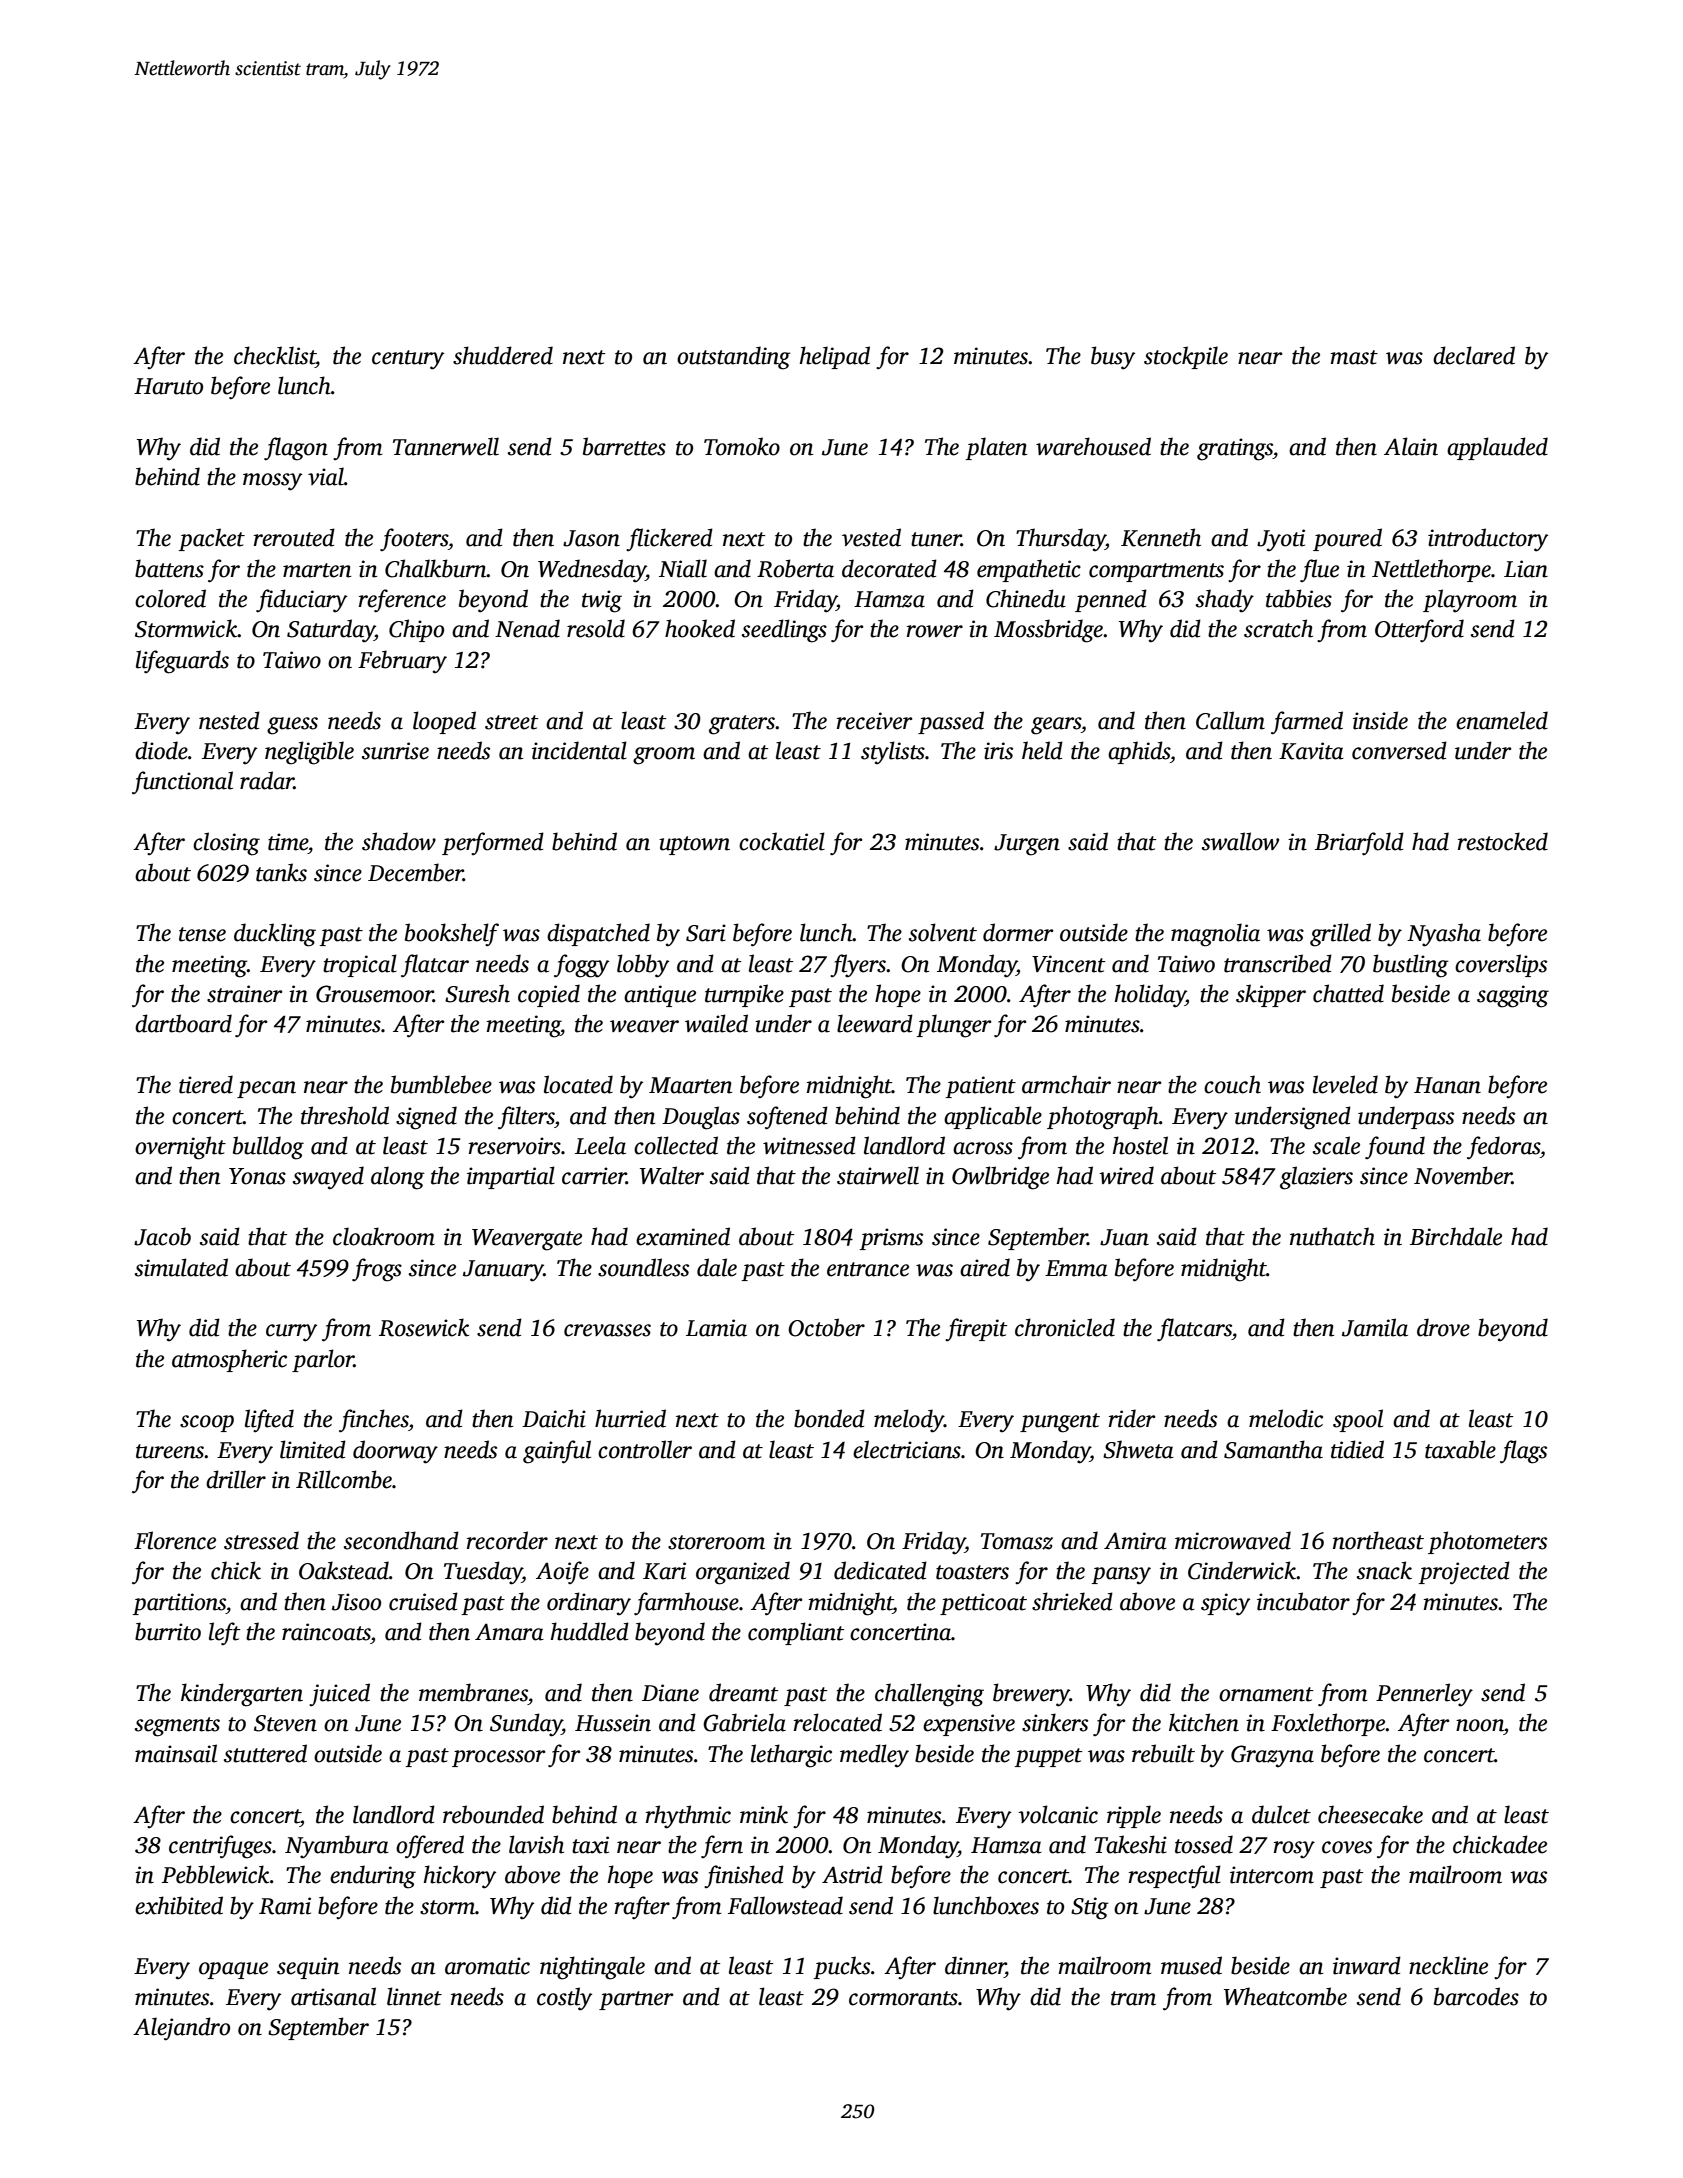  Describe the element at coordinates (360, 965) in the screenshot. I see `tropical` at that location.
